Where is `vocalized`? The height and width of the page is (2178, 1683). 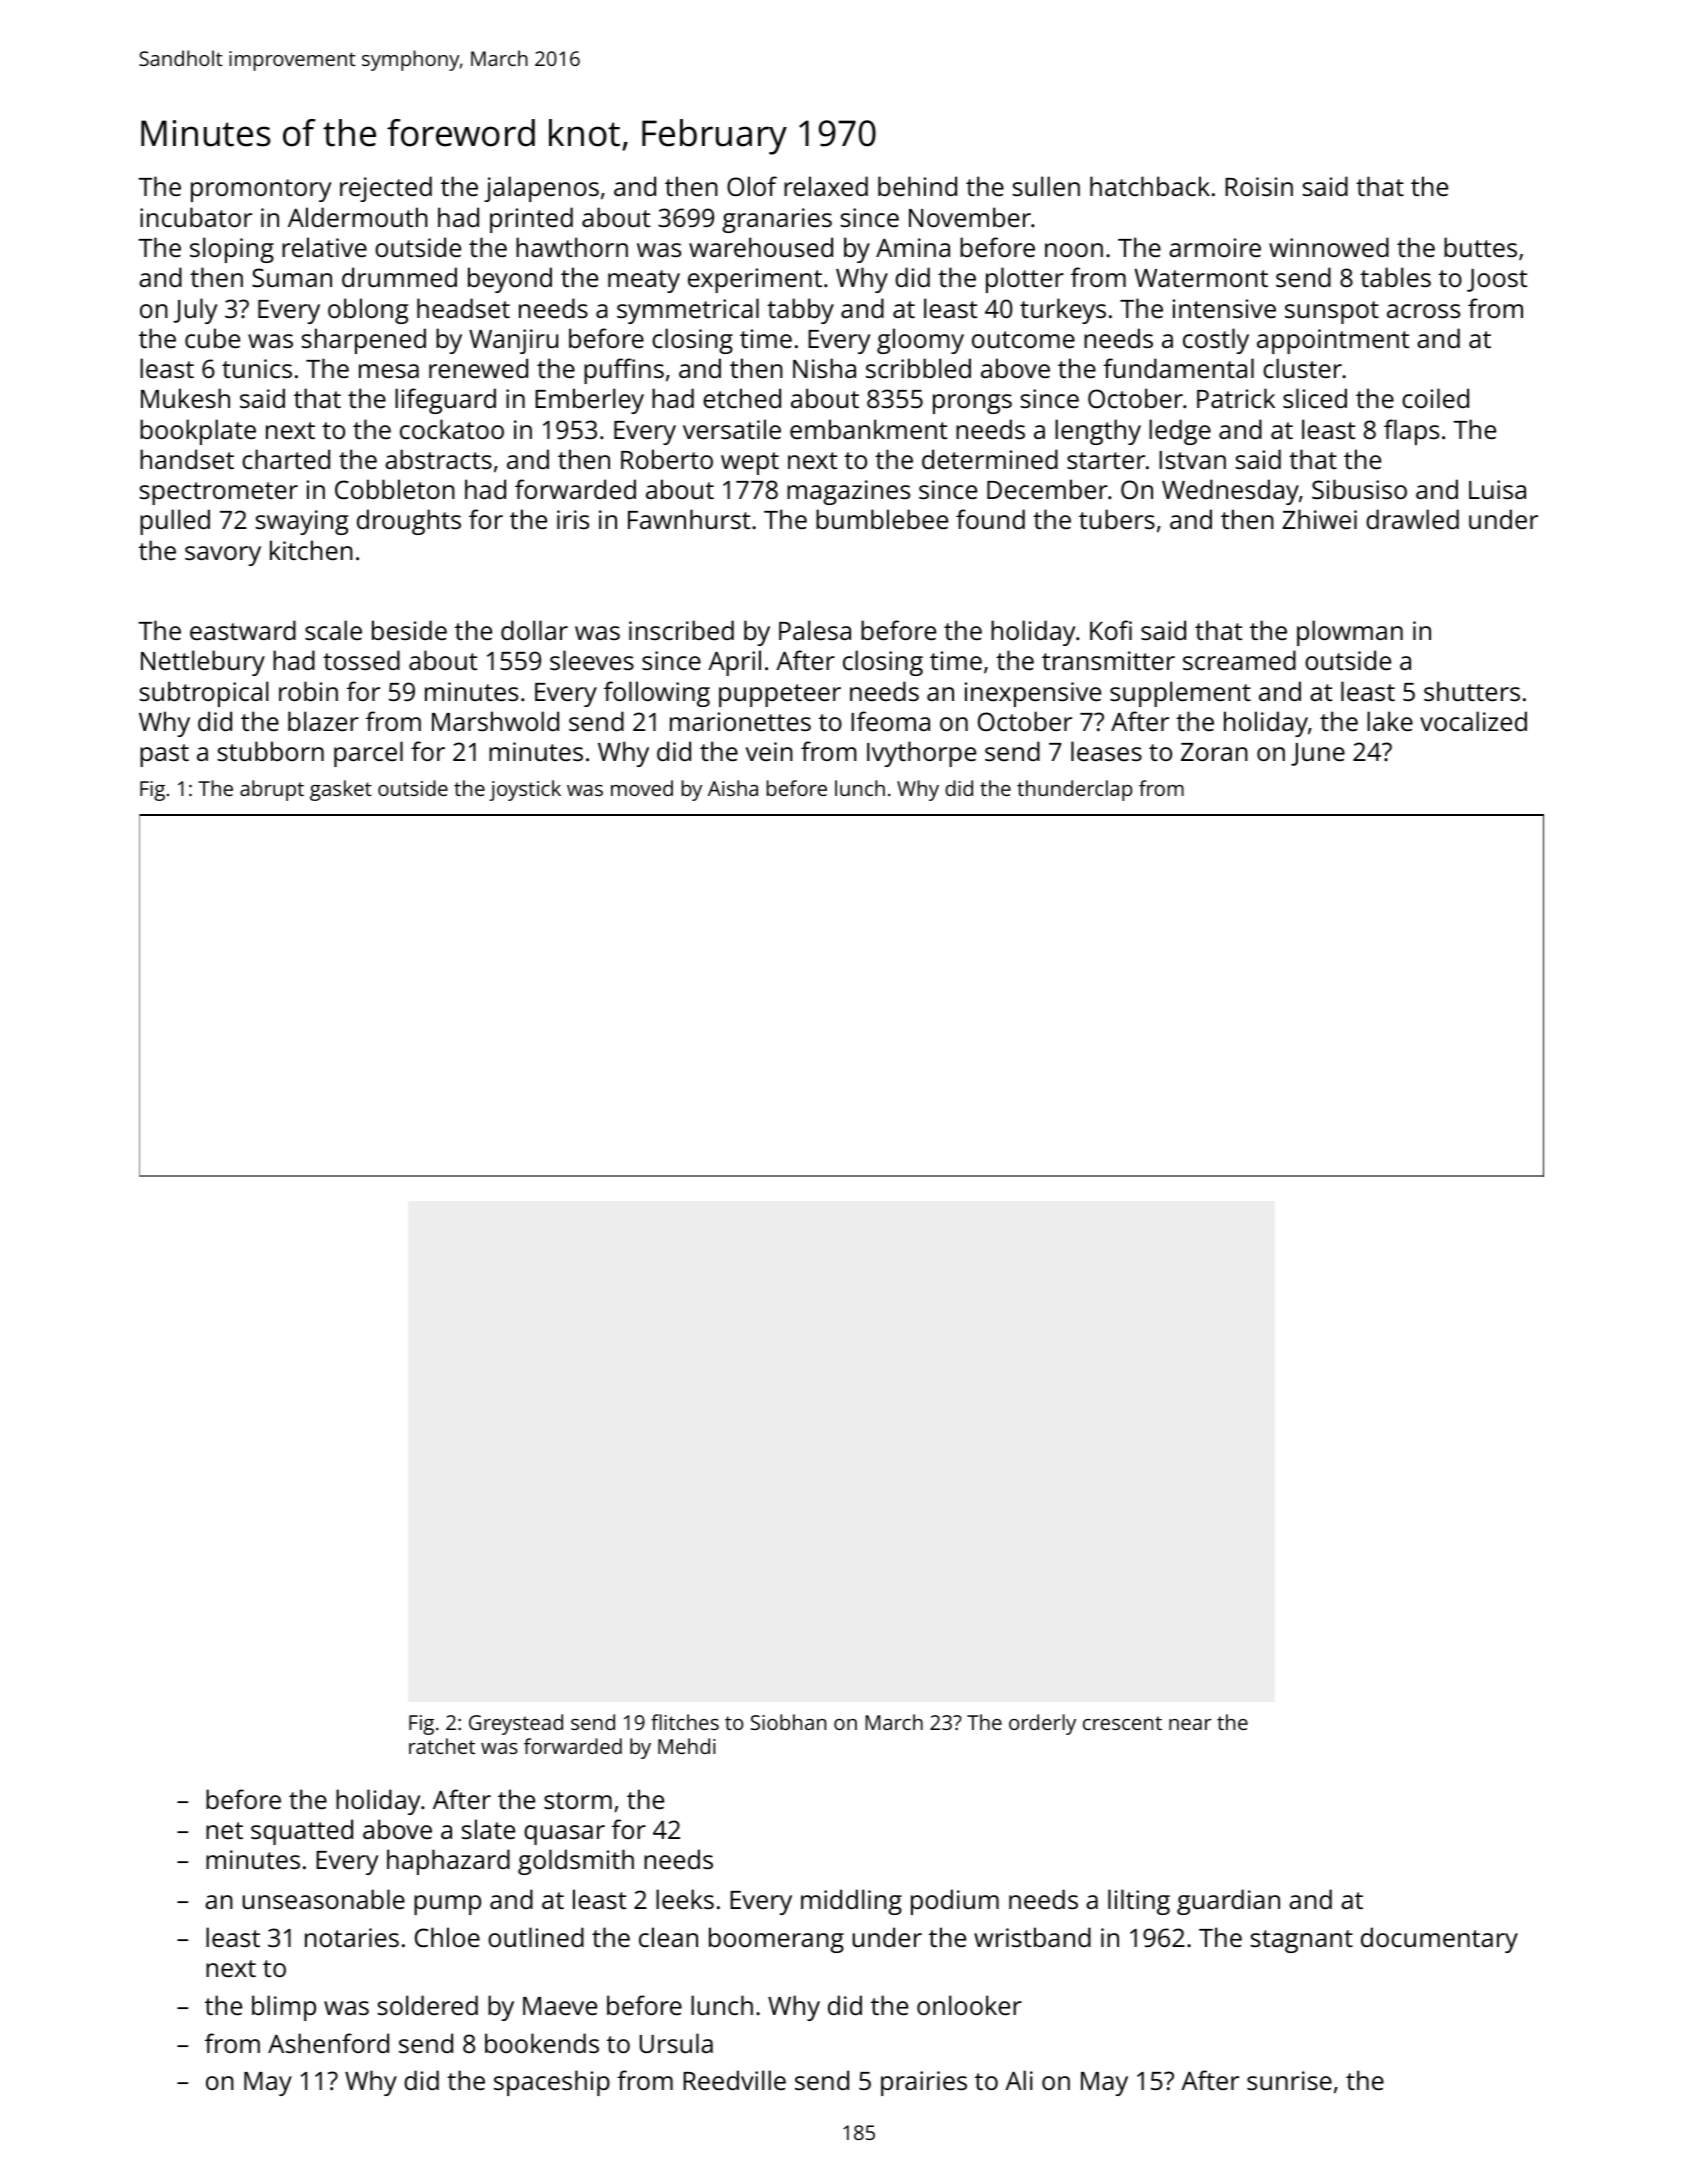 vocalized is located at coordinates (1473, 721).
